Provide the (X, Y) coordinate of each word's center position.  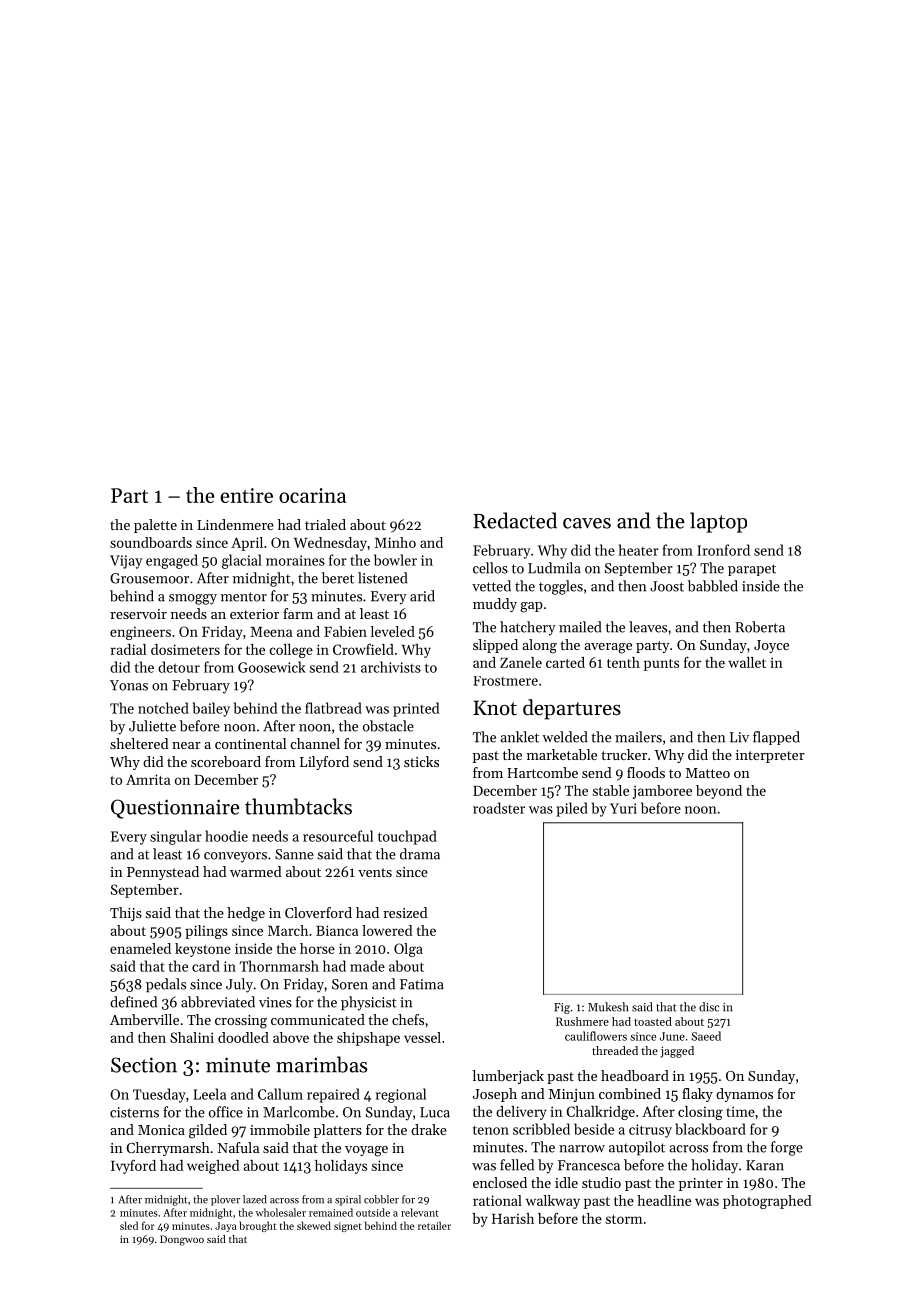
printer (701, 1184)
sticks (421, 761)
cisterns (134, 1112)
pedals (166, 985)
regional (401, 1095)
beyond (719, 792)
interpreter (770, 756)
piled (572, 809)
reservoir (138, 614)
